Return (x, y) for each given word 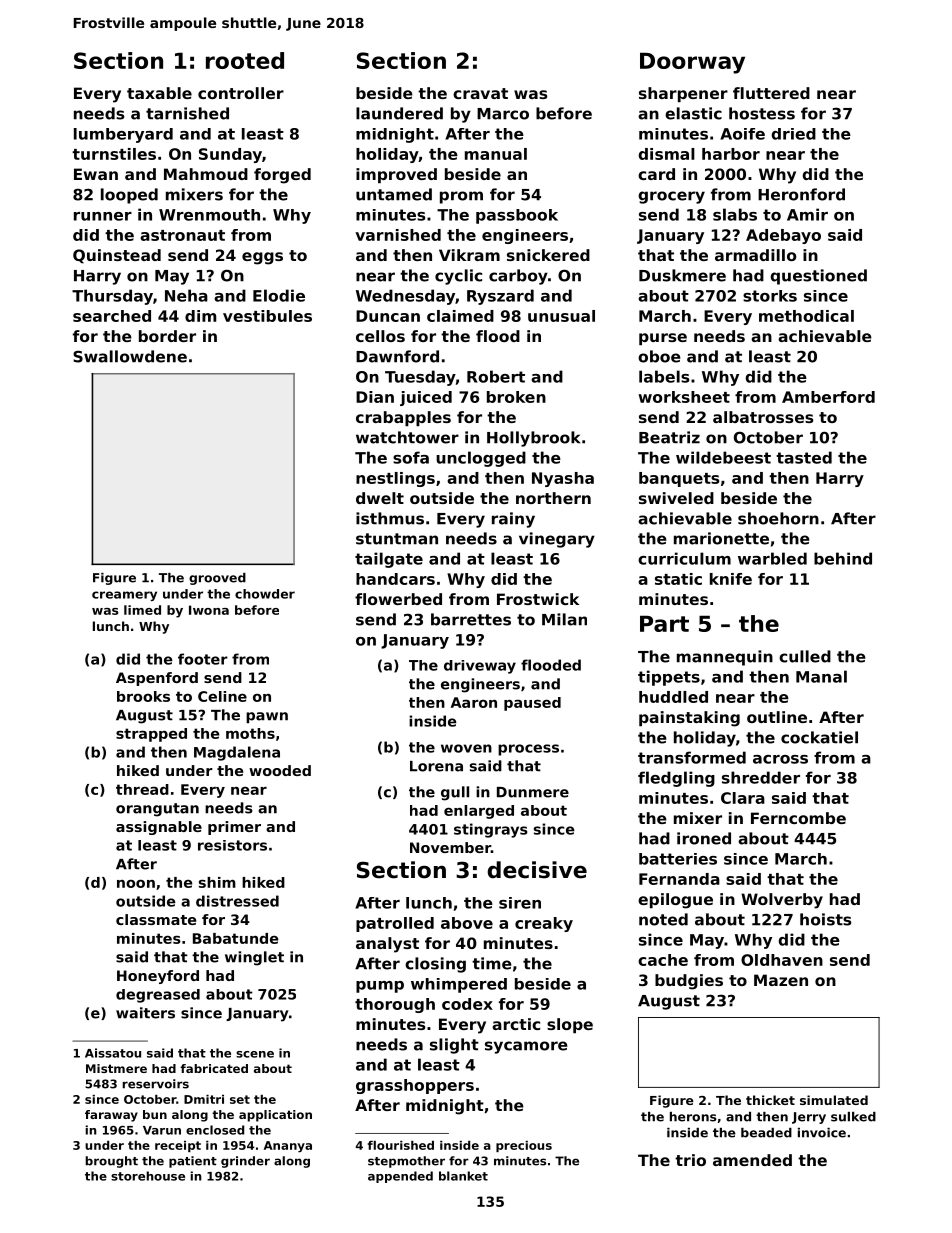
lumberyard (123, 135)
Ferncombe (798, 818)
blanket (463, 1176)
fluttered (771, 93)
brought (111, 1162)
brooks (143, 696)
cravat (480, 93)
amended (752, 1160)
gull (455, 793)
